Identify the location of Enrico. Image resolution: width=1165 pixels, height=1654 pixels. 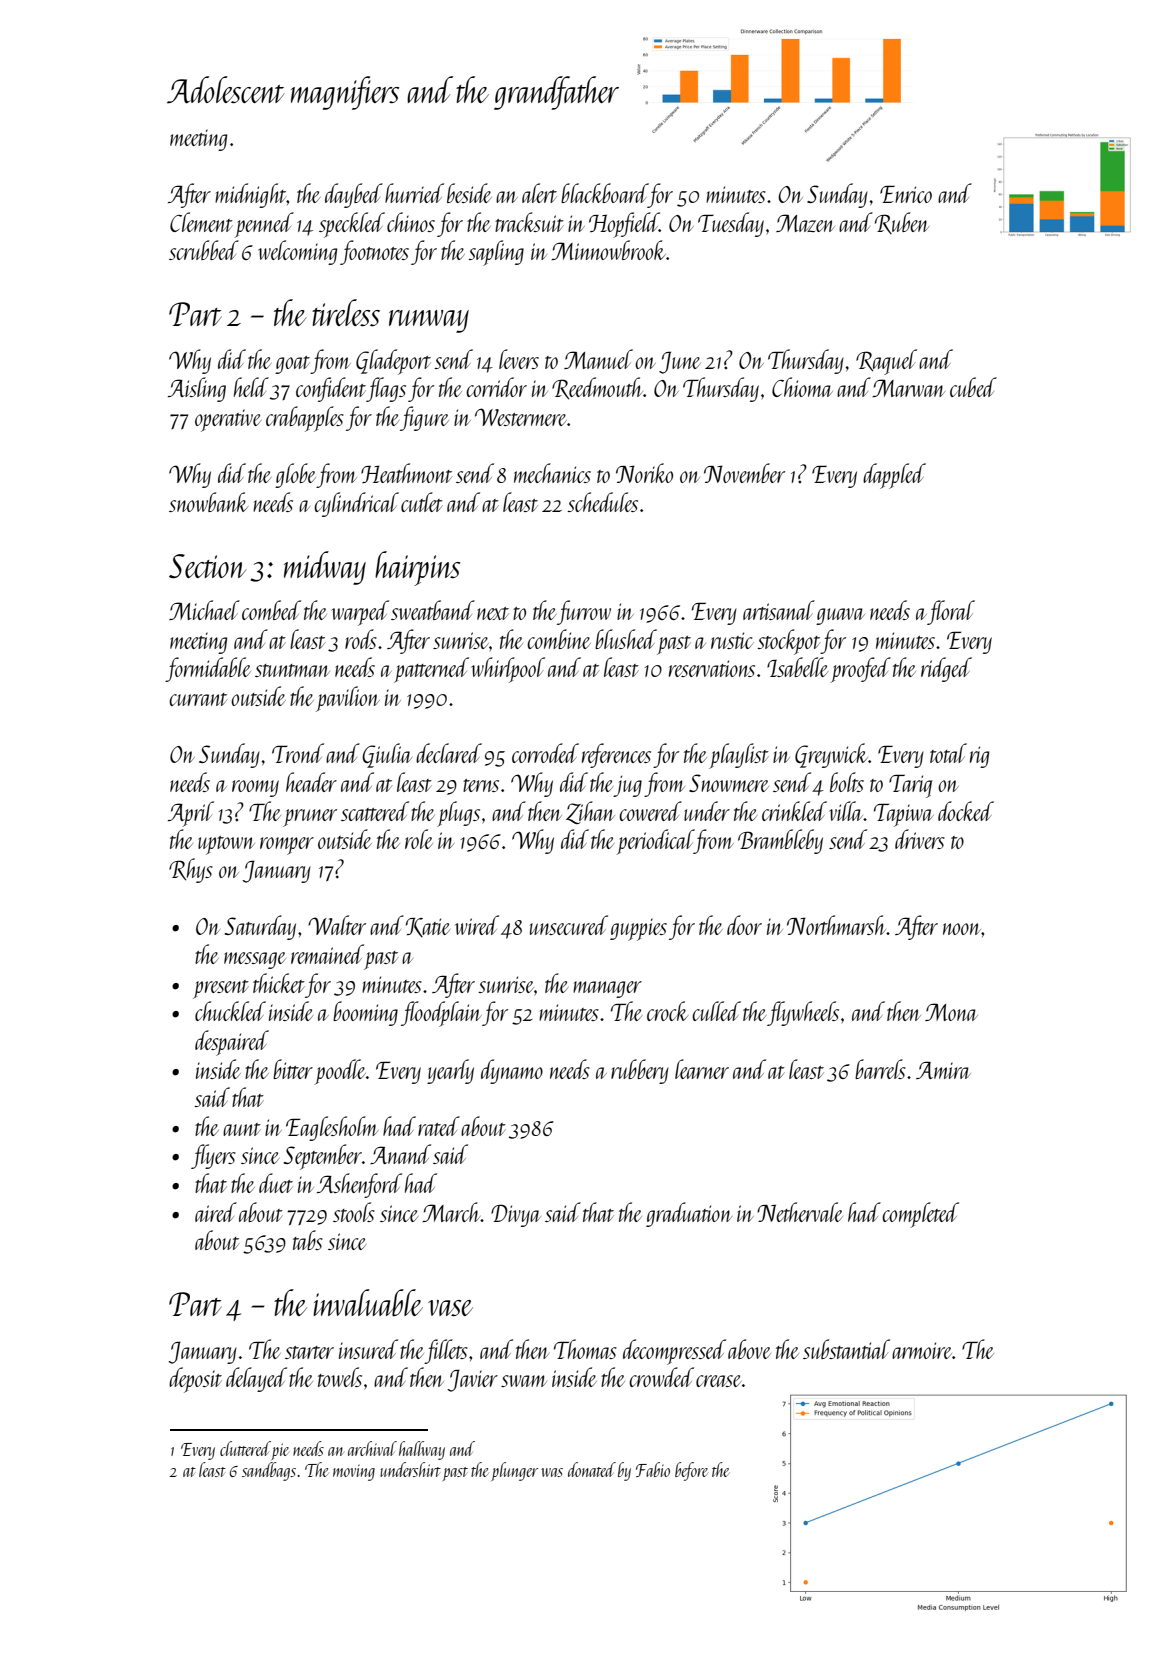
(906, 194).
